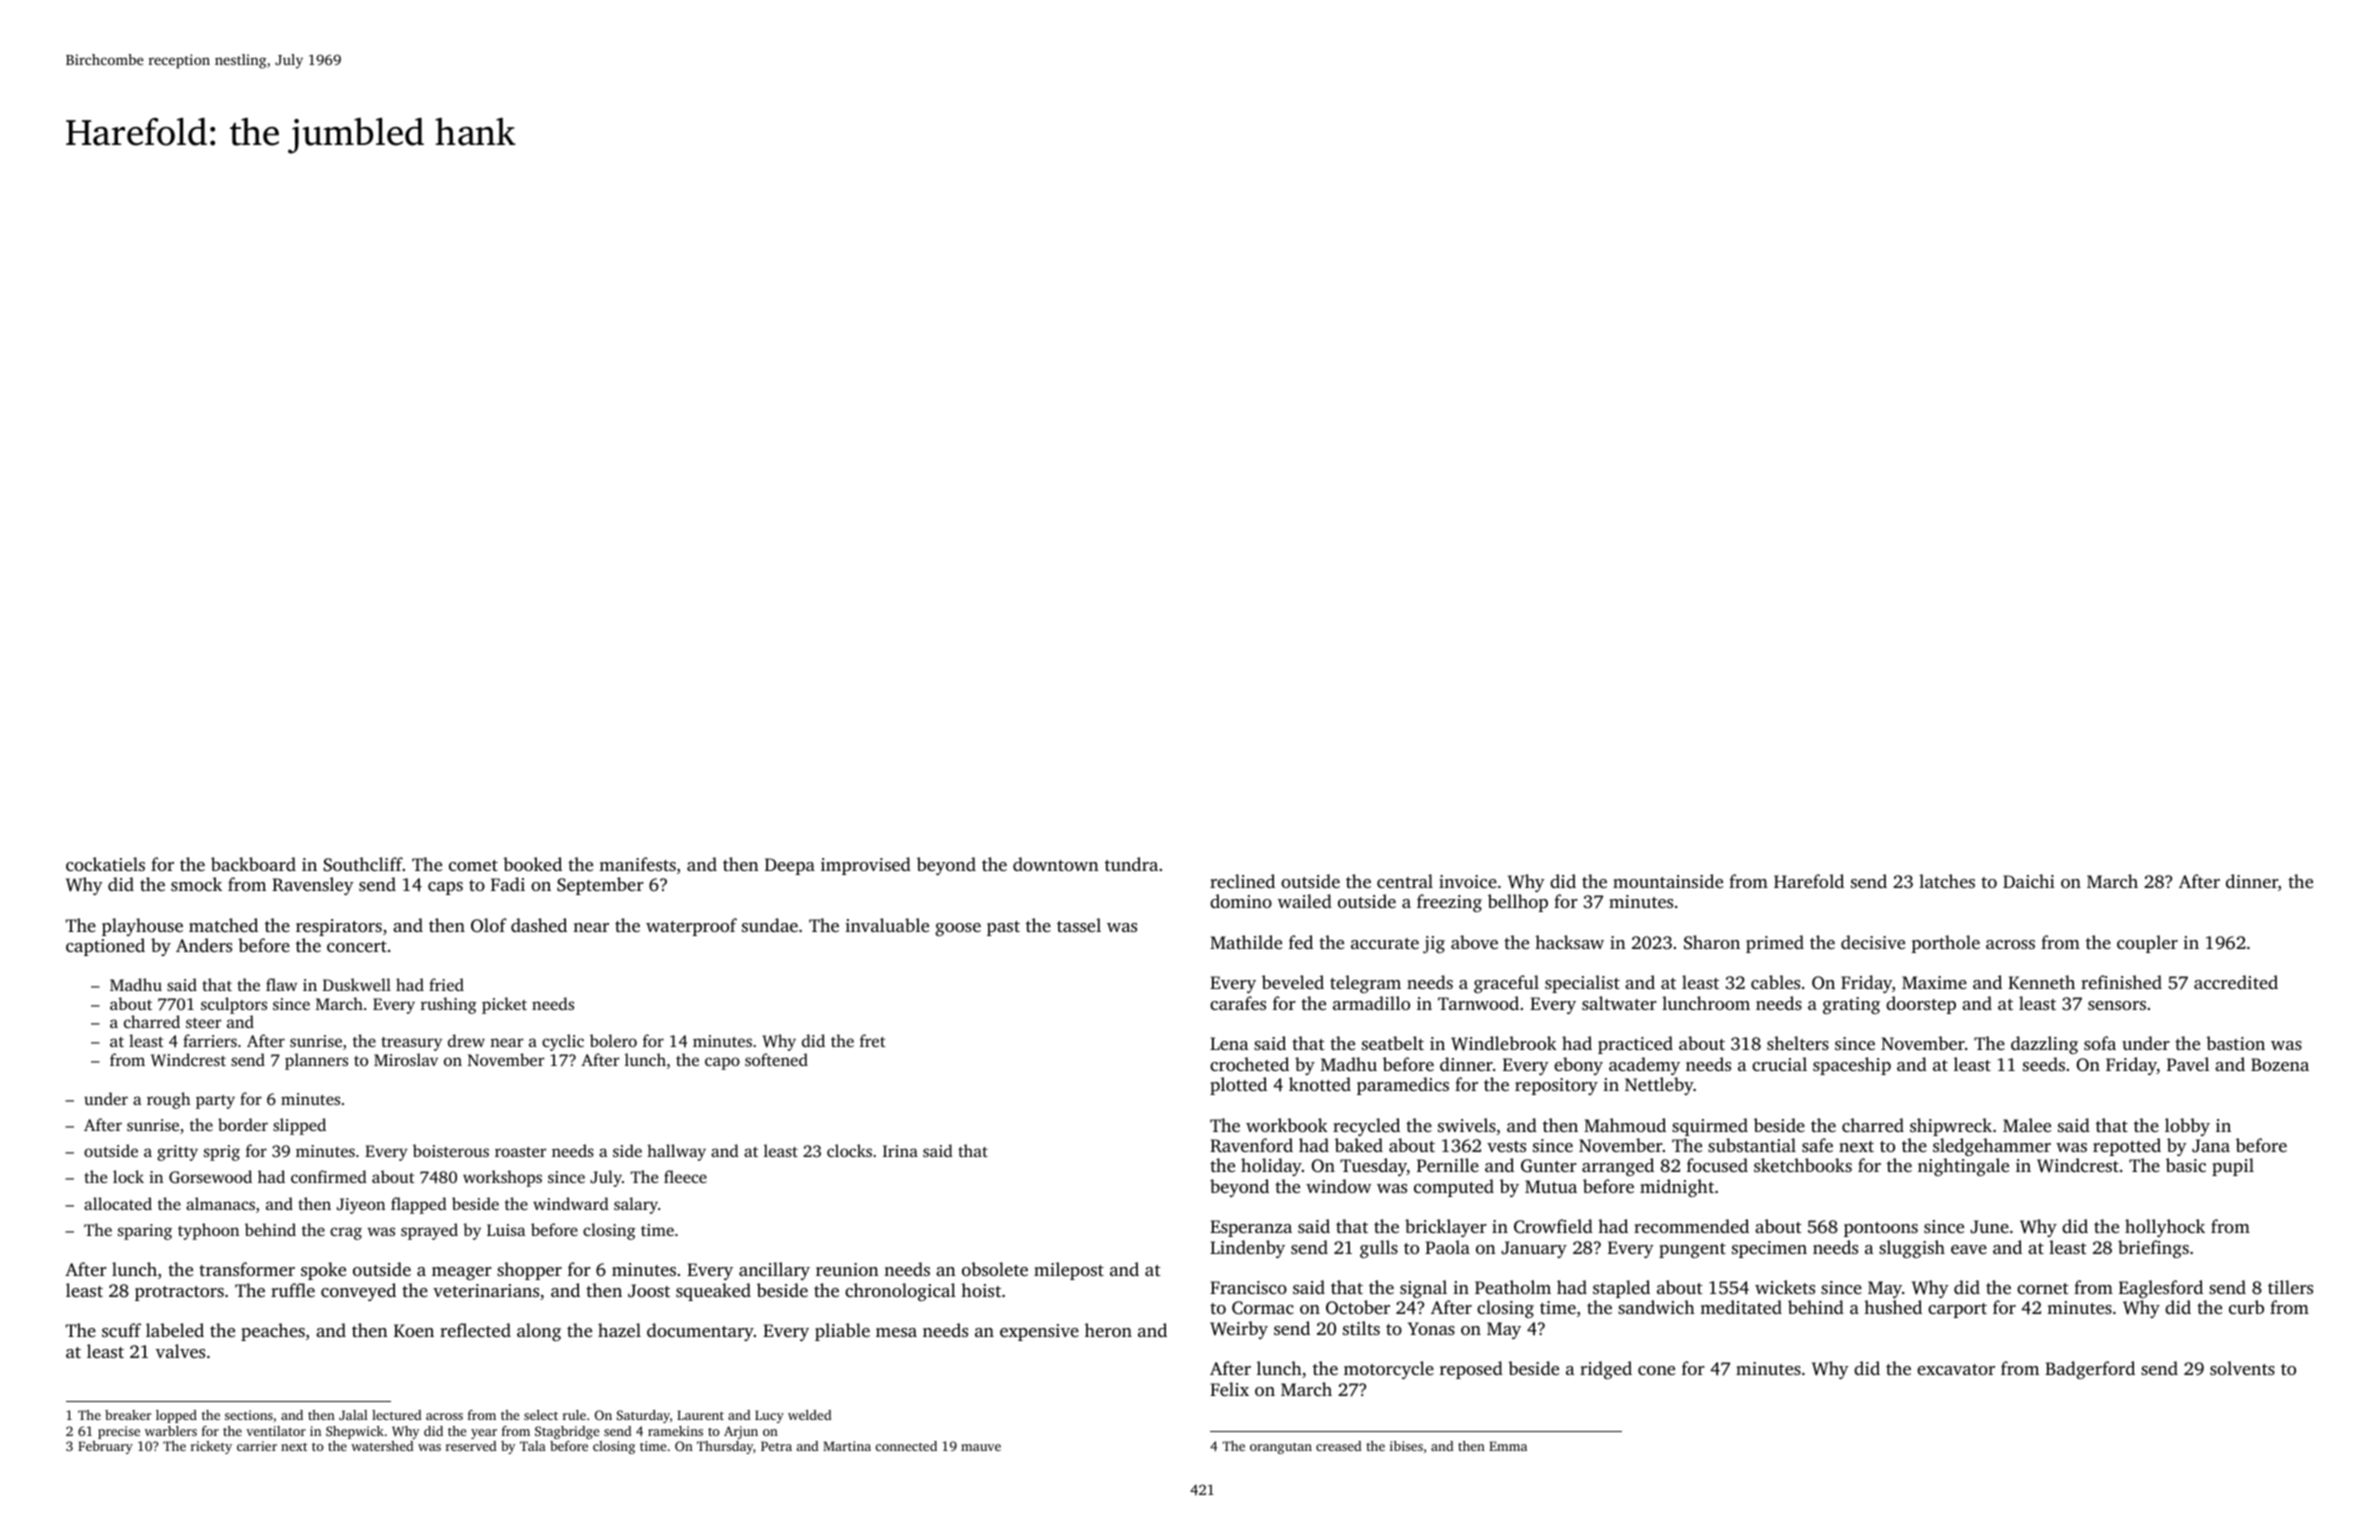 The image size is (2380, 1540). What do you see at coordinates (1281, 1448) in the image?
I see `orangutan` at bounding box center [1281, 1448].
